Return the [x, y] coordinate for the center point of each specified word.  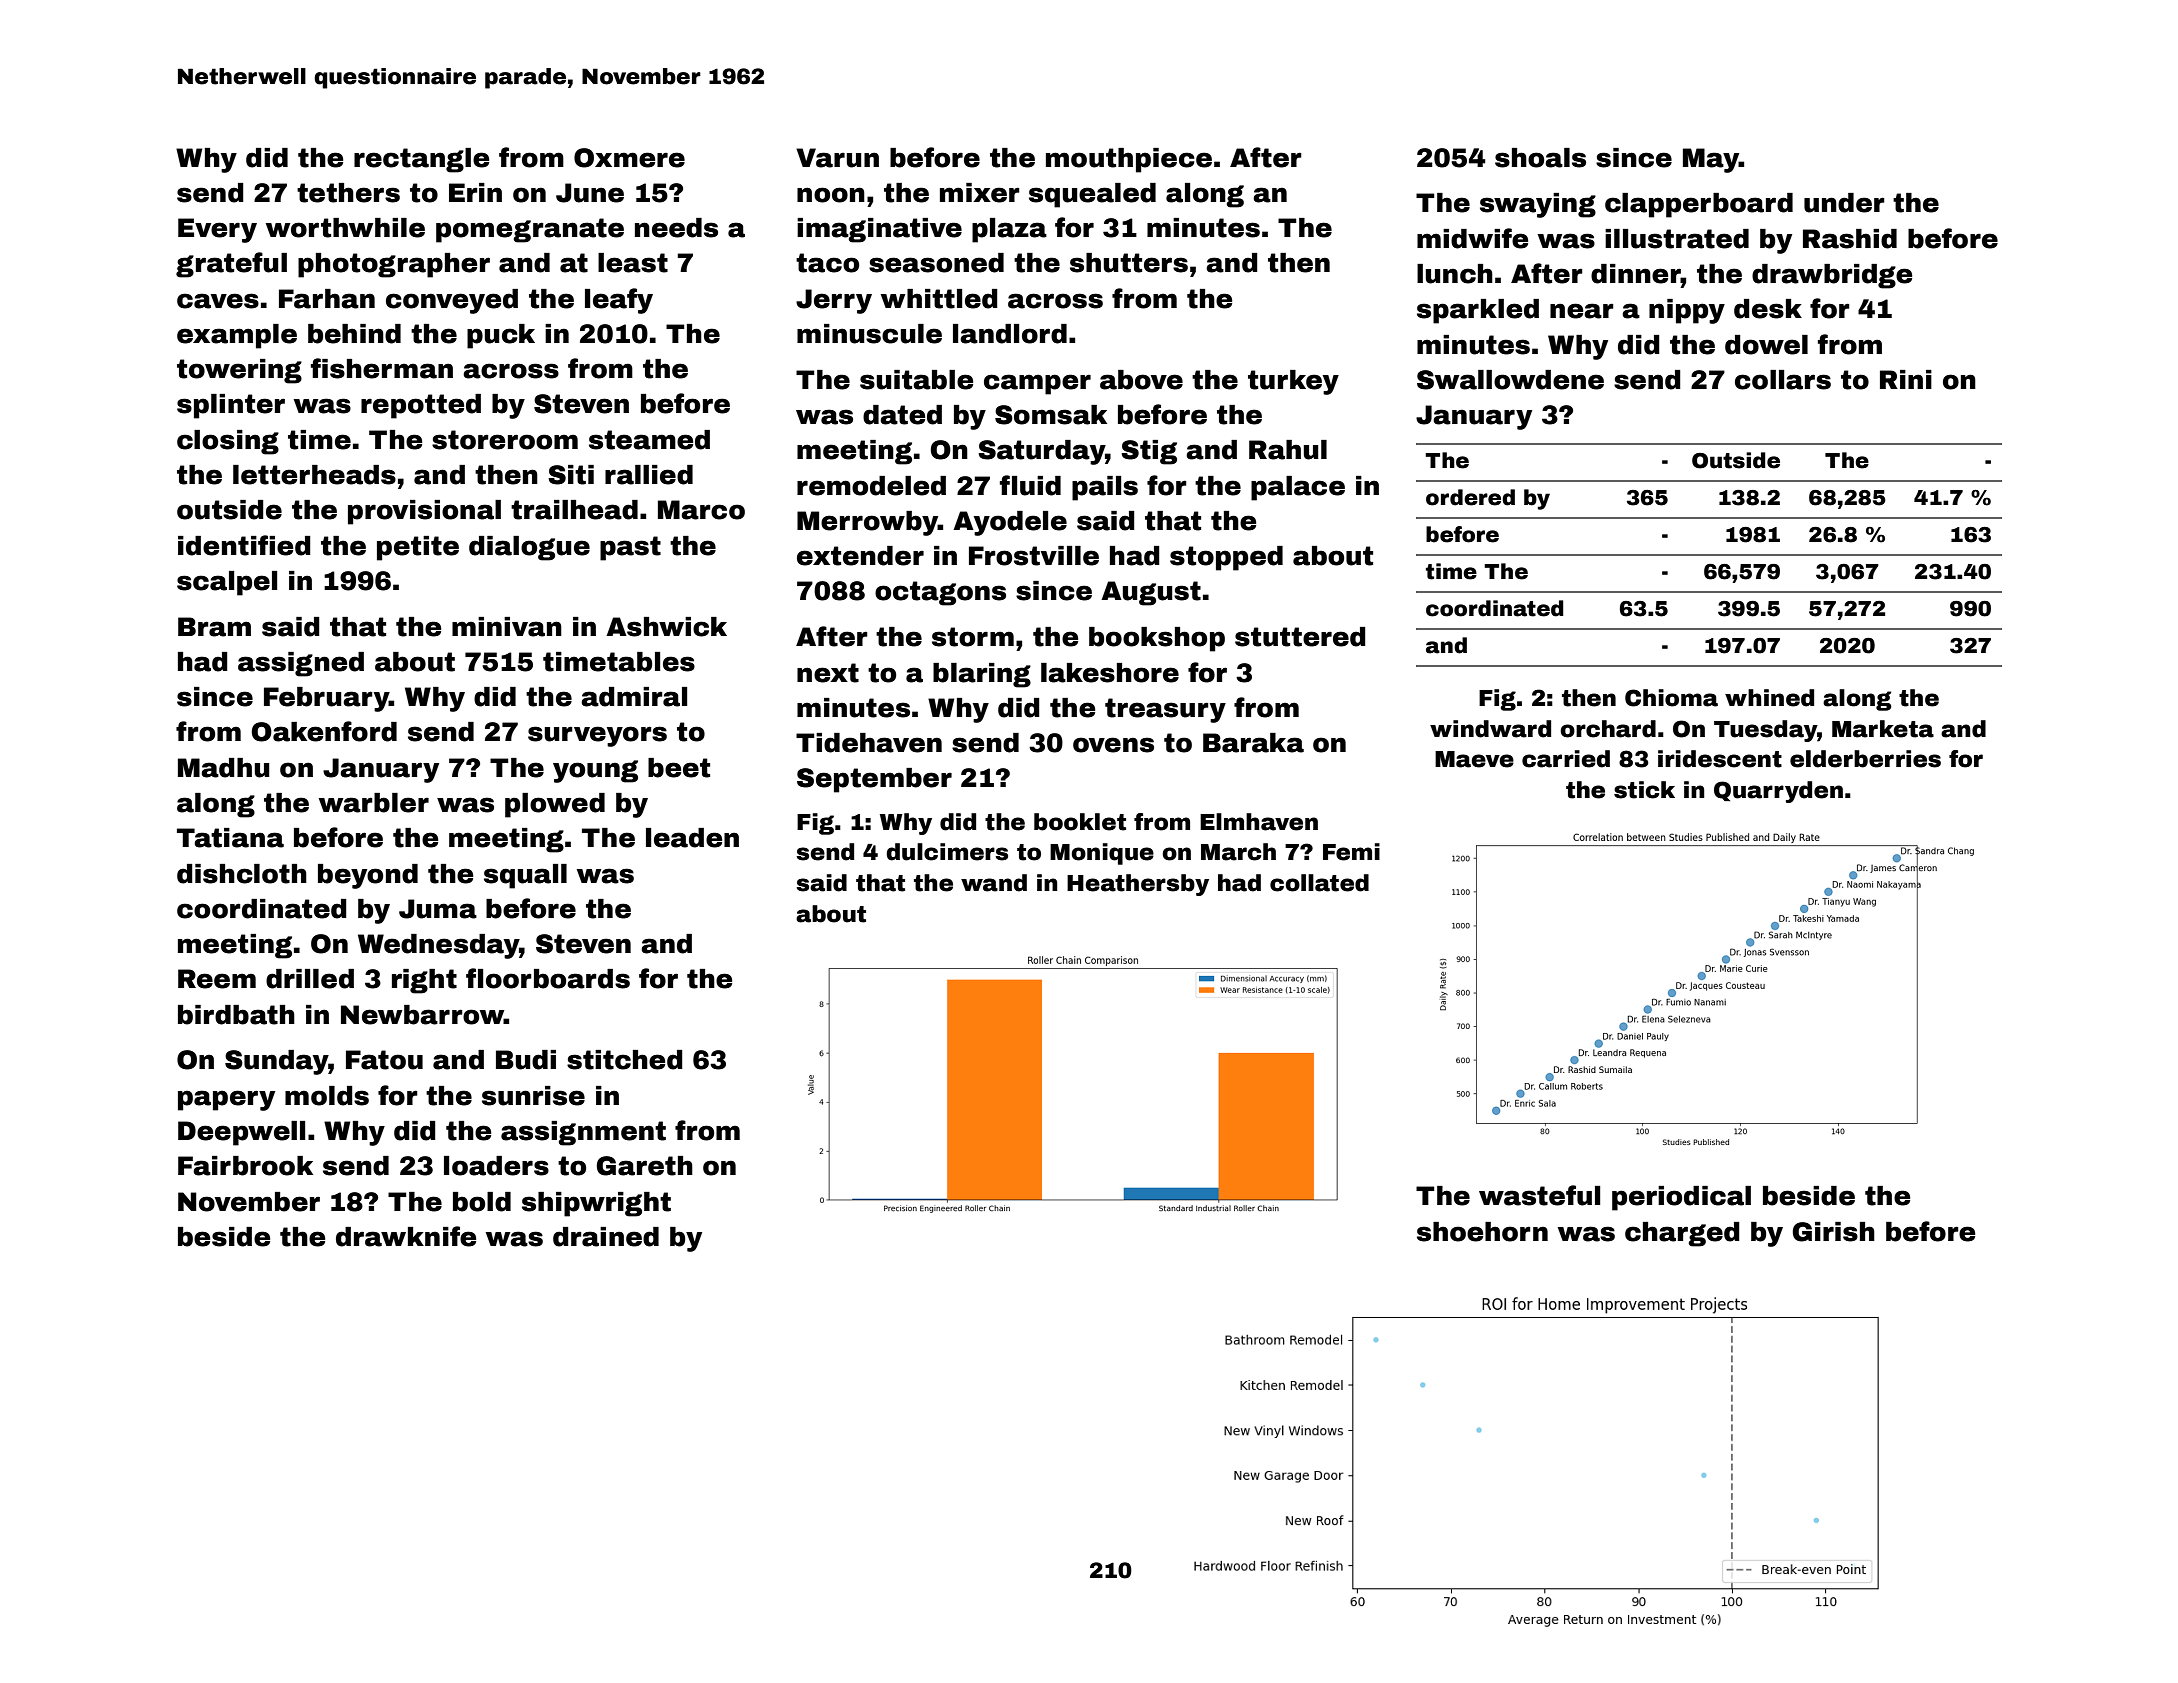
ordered [1470, 497]
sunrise [533, 1096]
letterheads [314, 475]
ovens [1113, 745]
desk [1768, 309]
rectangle [421, 160]
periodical [1681, 1198]
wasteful [1539, 1195]
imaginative [879, 230]
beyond [368, 876]
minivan [507, 627]
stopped [1226, 558]
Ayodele [1010, 523]
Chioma [1671, 698]
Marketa [1883, 729]
